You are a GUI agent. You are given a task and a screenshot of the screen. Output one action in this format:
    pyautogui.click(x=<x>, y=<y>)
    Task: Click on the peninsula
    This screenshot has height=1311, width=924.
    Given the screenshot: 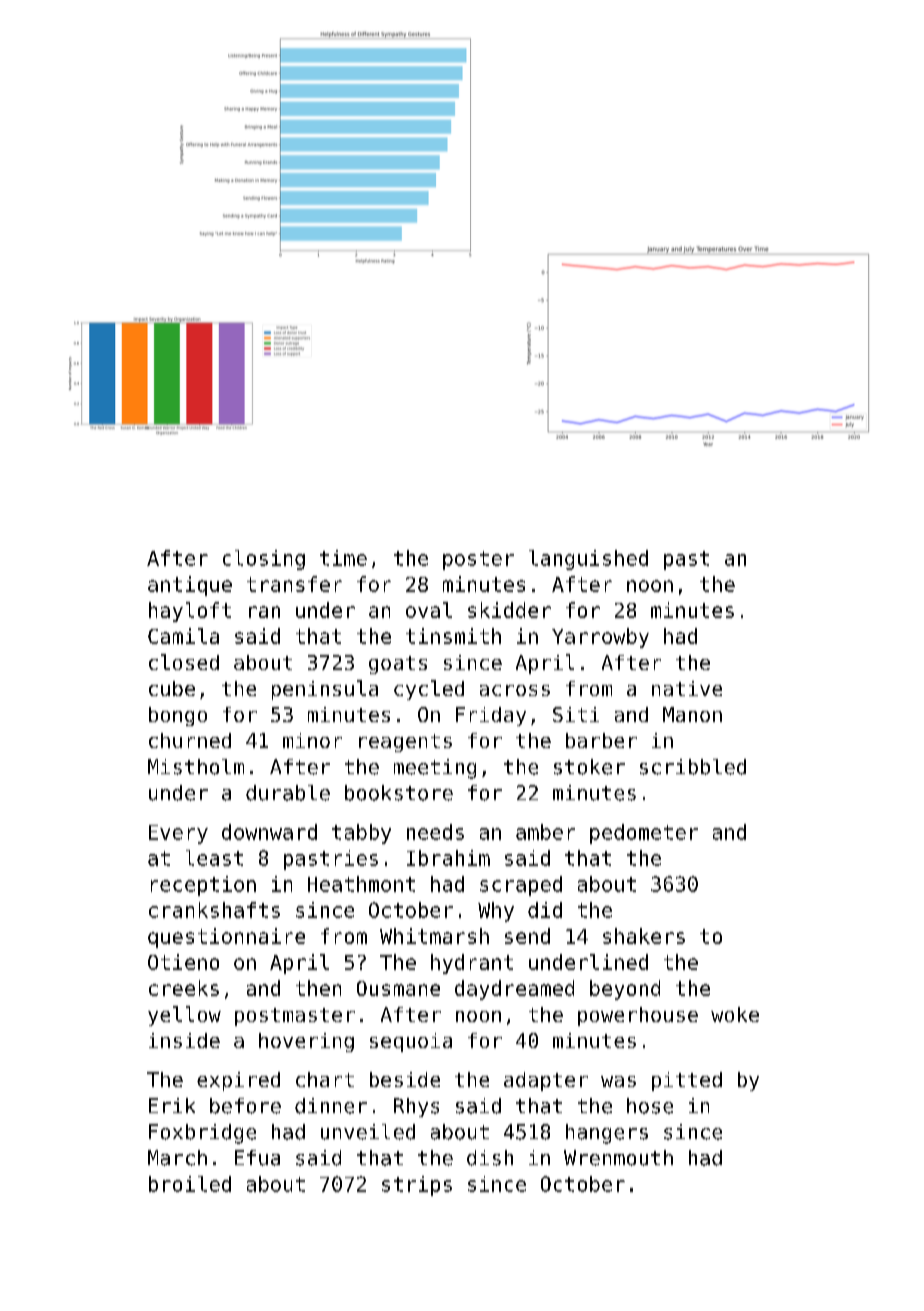 What is the action you would take?
    pyautogui.click(x=325, y=690)
